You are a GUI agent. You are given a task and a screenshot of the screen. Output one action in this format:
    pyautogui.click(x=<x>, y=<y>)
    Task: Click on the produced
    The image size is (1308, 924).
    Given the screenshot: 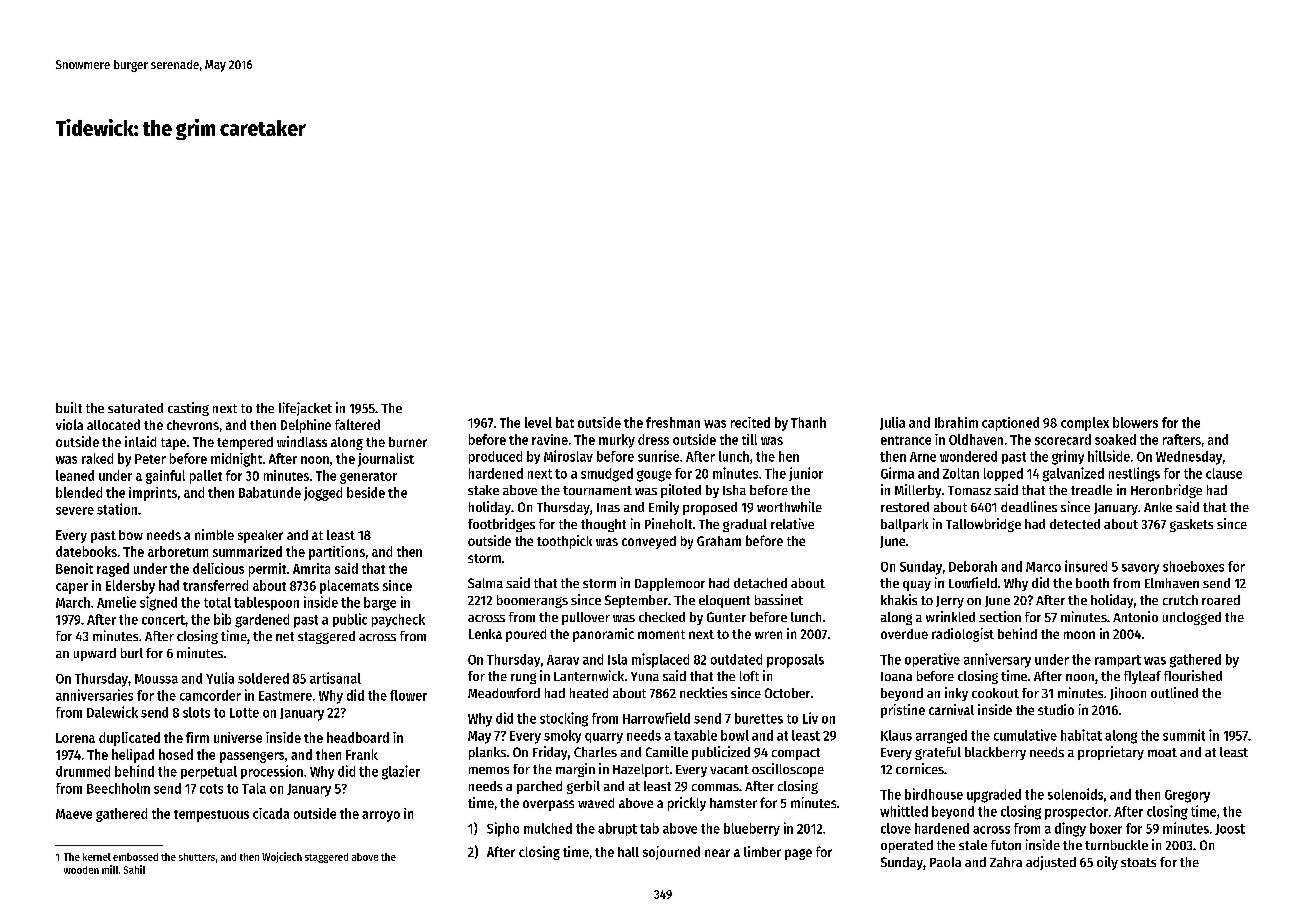 What is the action you would take?
    pyautogui.click(x=495, y=457)
